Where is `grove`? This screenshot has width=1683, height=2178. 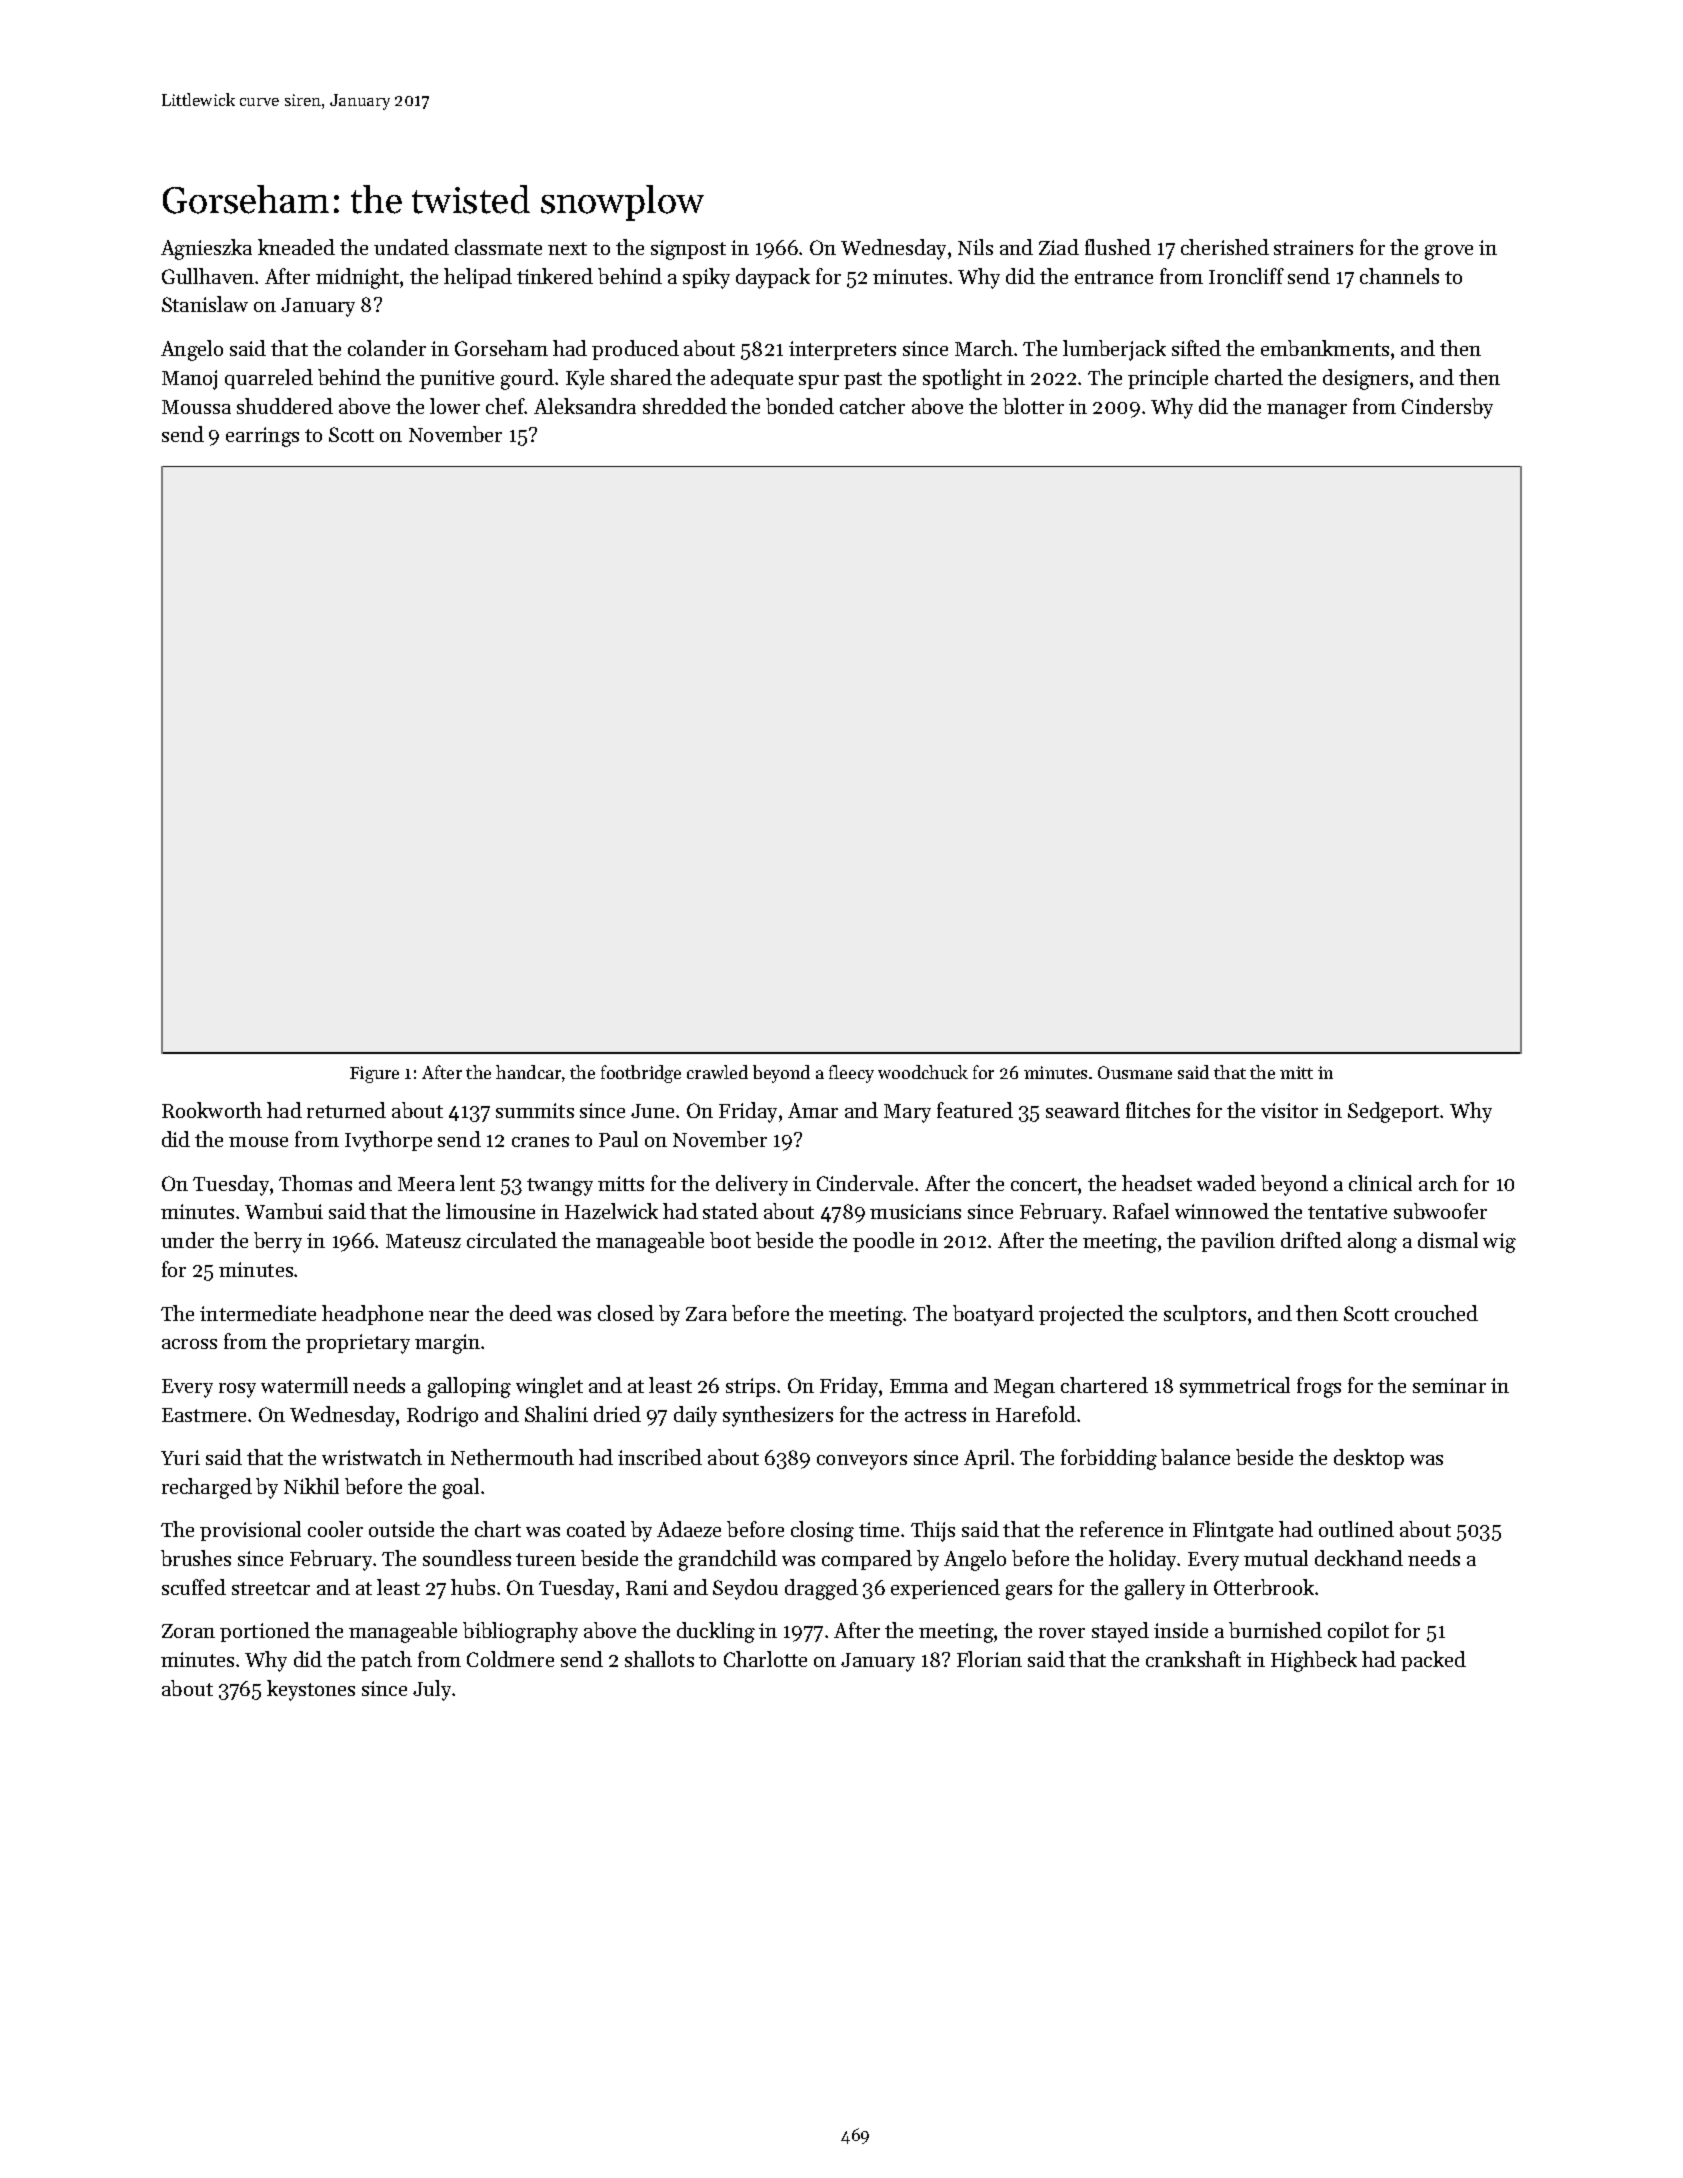 grove is located at coordinates (1449, 252).
